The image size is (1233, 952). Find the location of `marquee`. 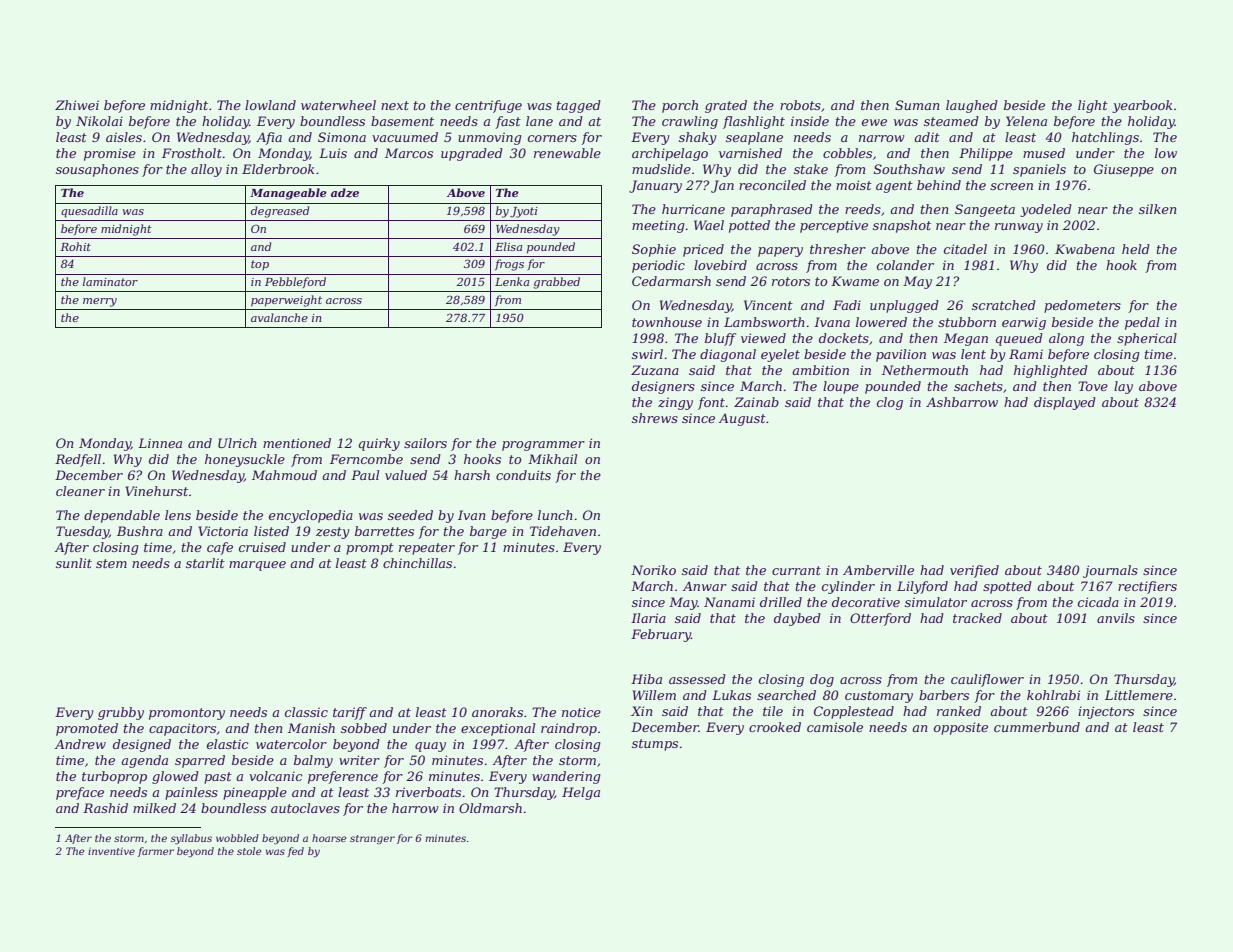

marquee is located at coordinates (257, 566).
